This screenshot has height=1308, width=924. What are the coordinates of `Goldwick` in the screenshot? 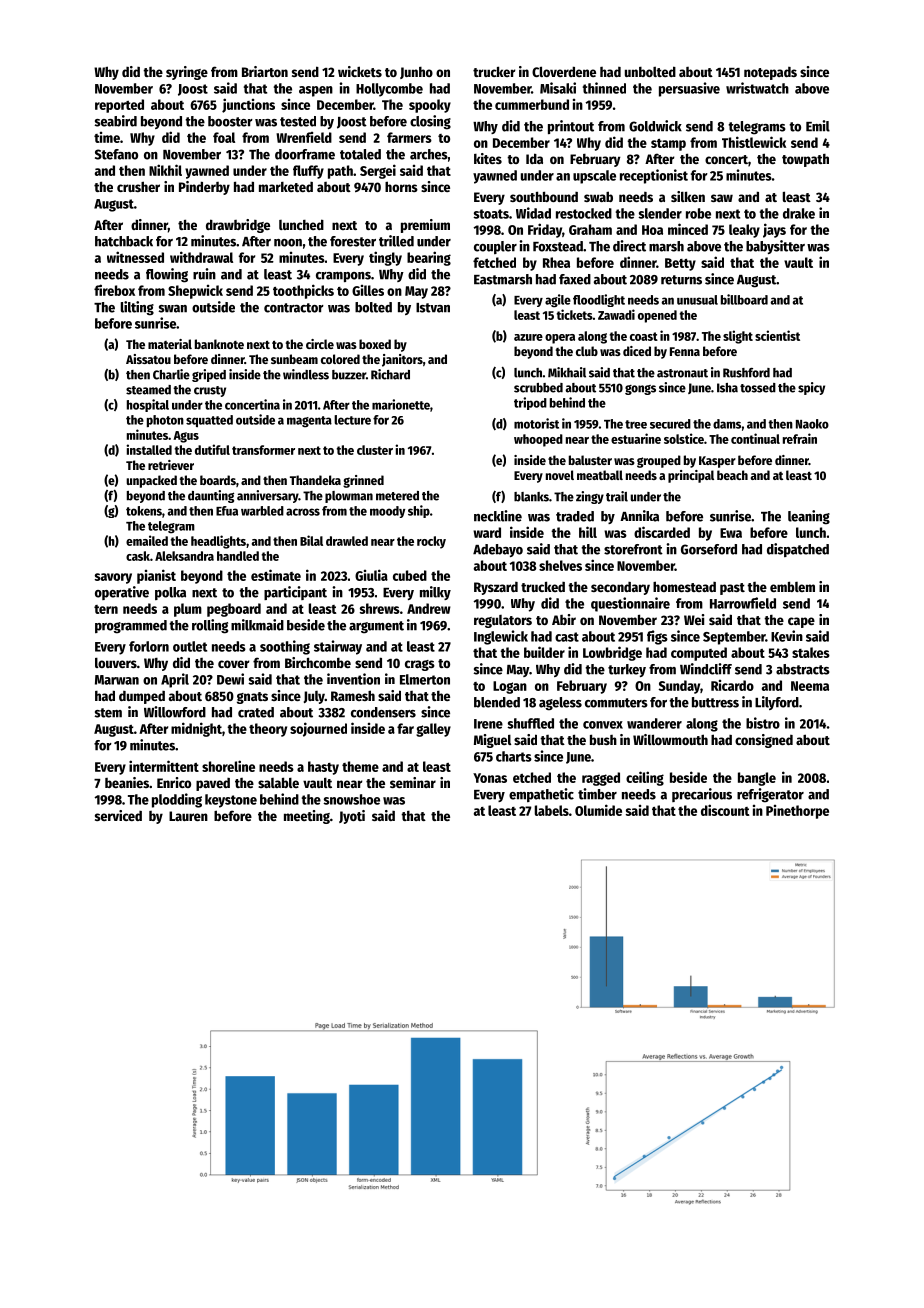 It's located at (655, 126).
